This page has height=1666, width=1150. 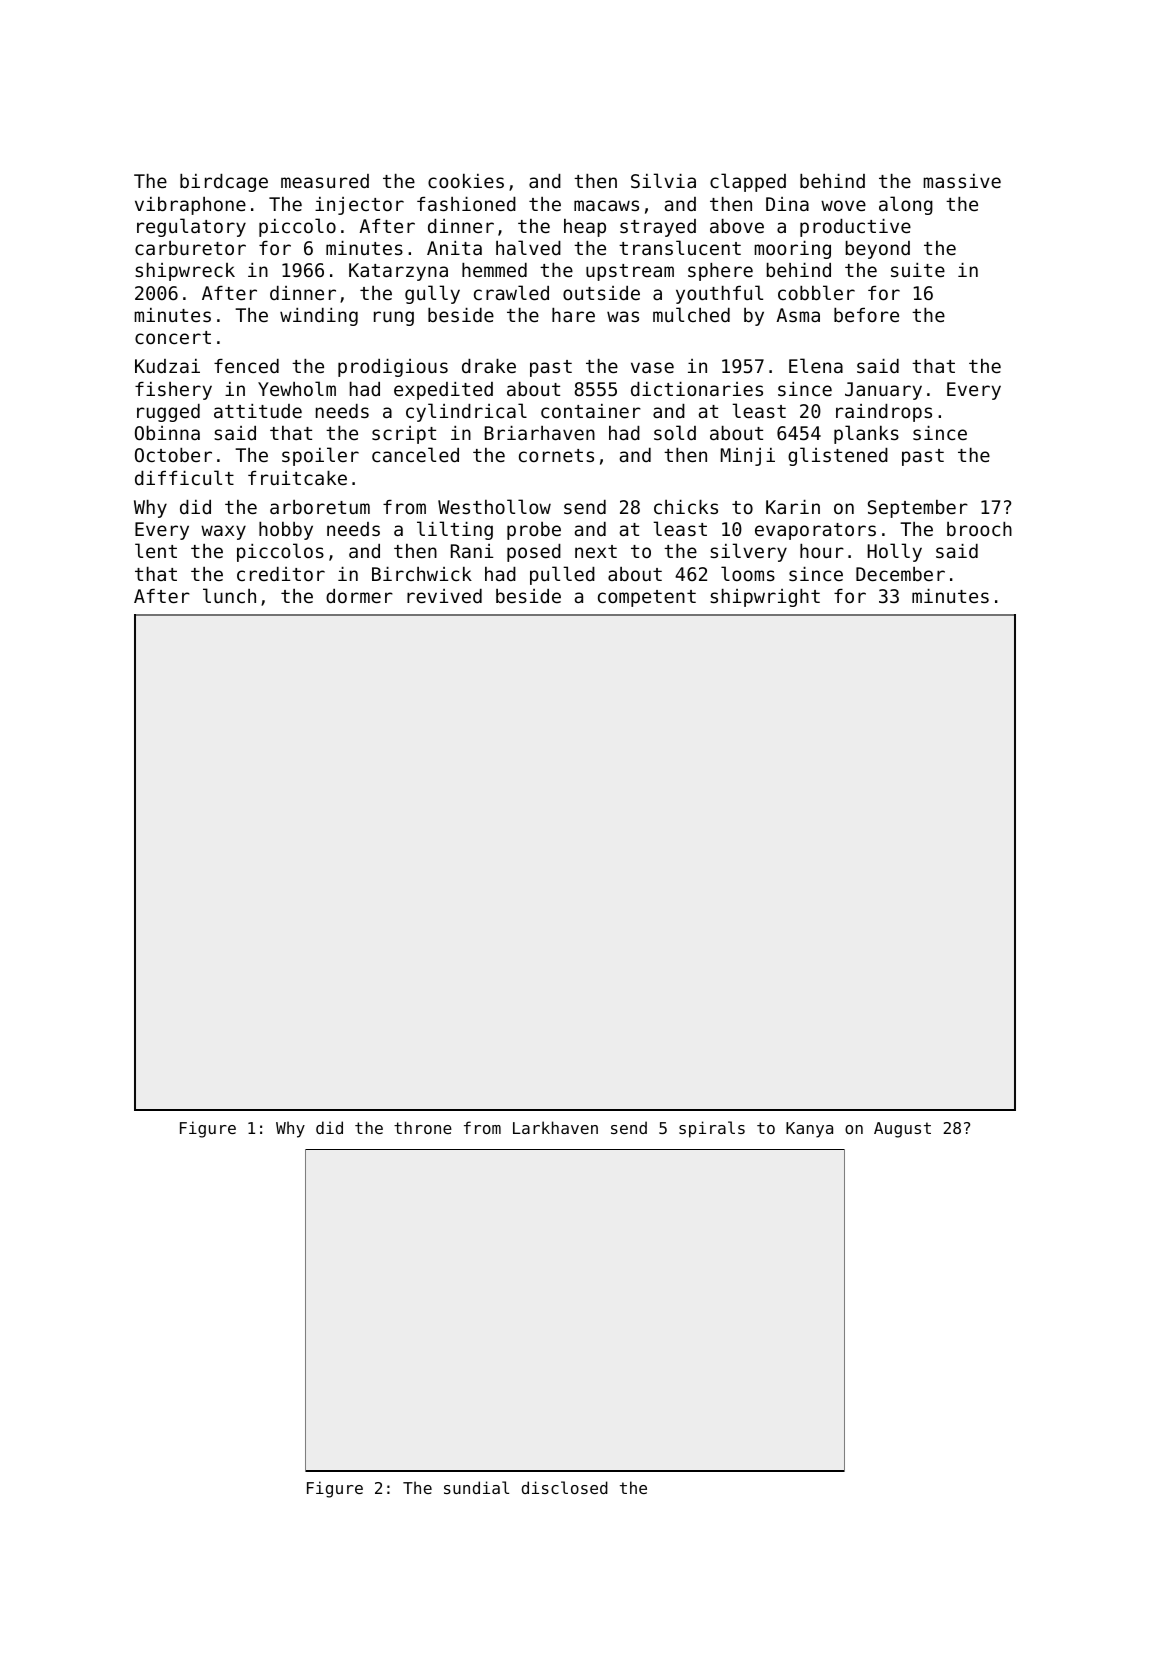 What do you see at coordinates (647, 598) in the page?
I see `competent` at bounding box center [647, 598].
